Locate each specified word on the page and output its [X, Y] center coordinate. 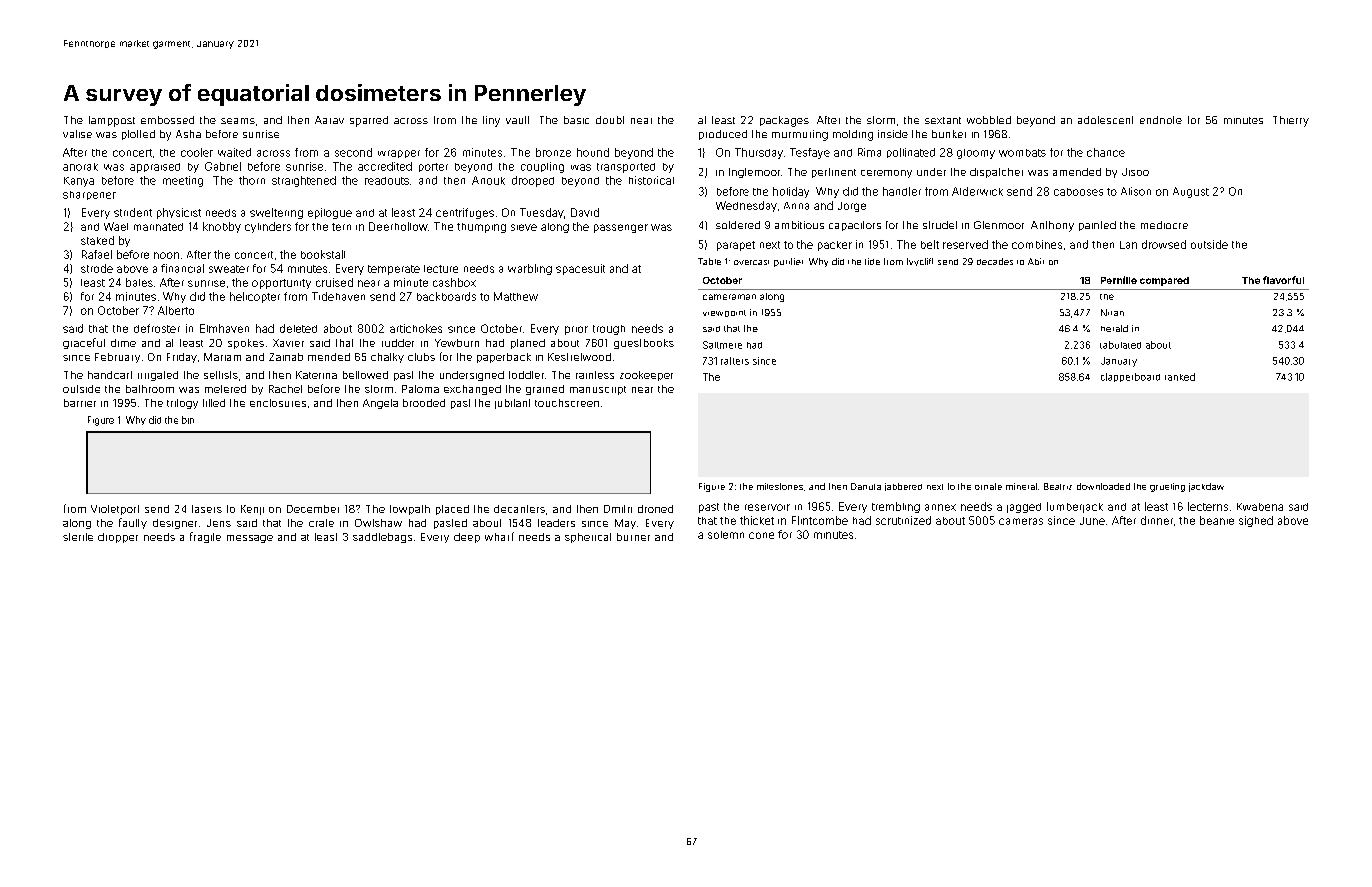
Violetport [115, 510]
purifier [788, 262]
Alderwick [977, 191]
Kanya [79, 182]
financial [182, 268]
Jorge [852, 207]
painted [1097, 226]
